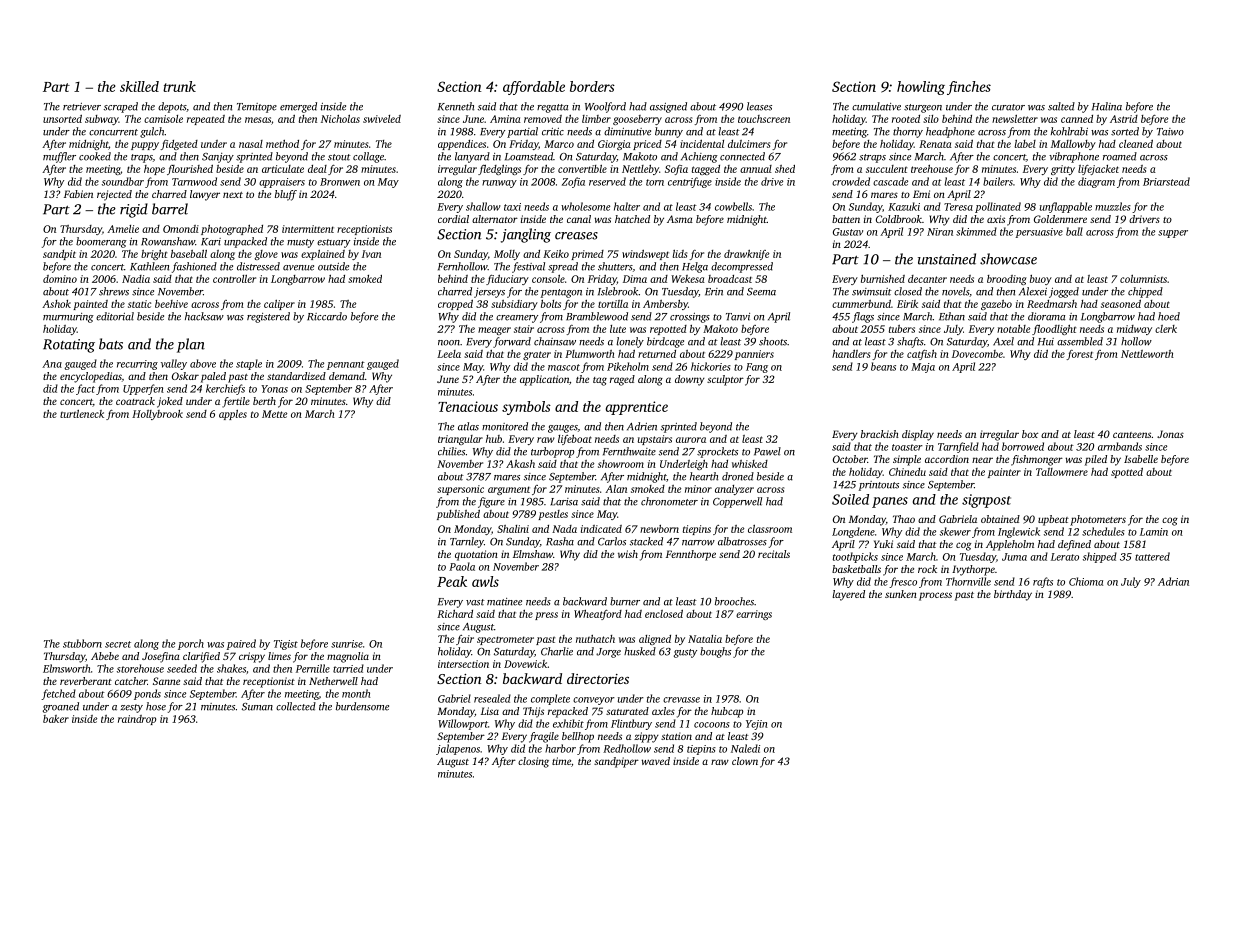  I want to click on photometers, so click(1098, 520).
